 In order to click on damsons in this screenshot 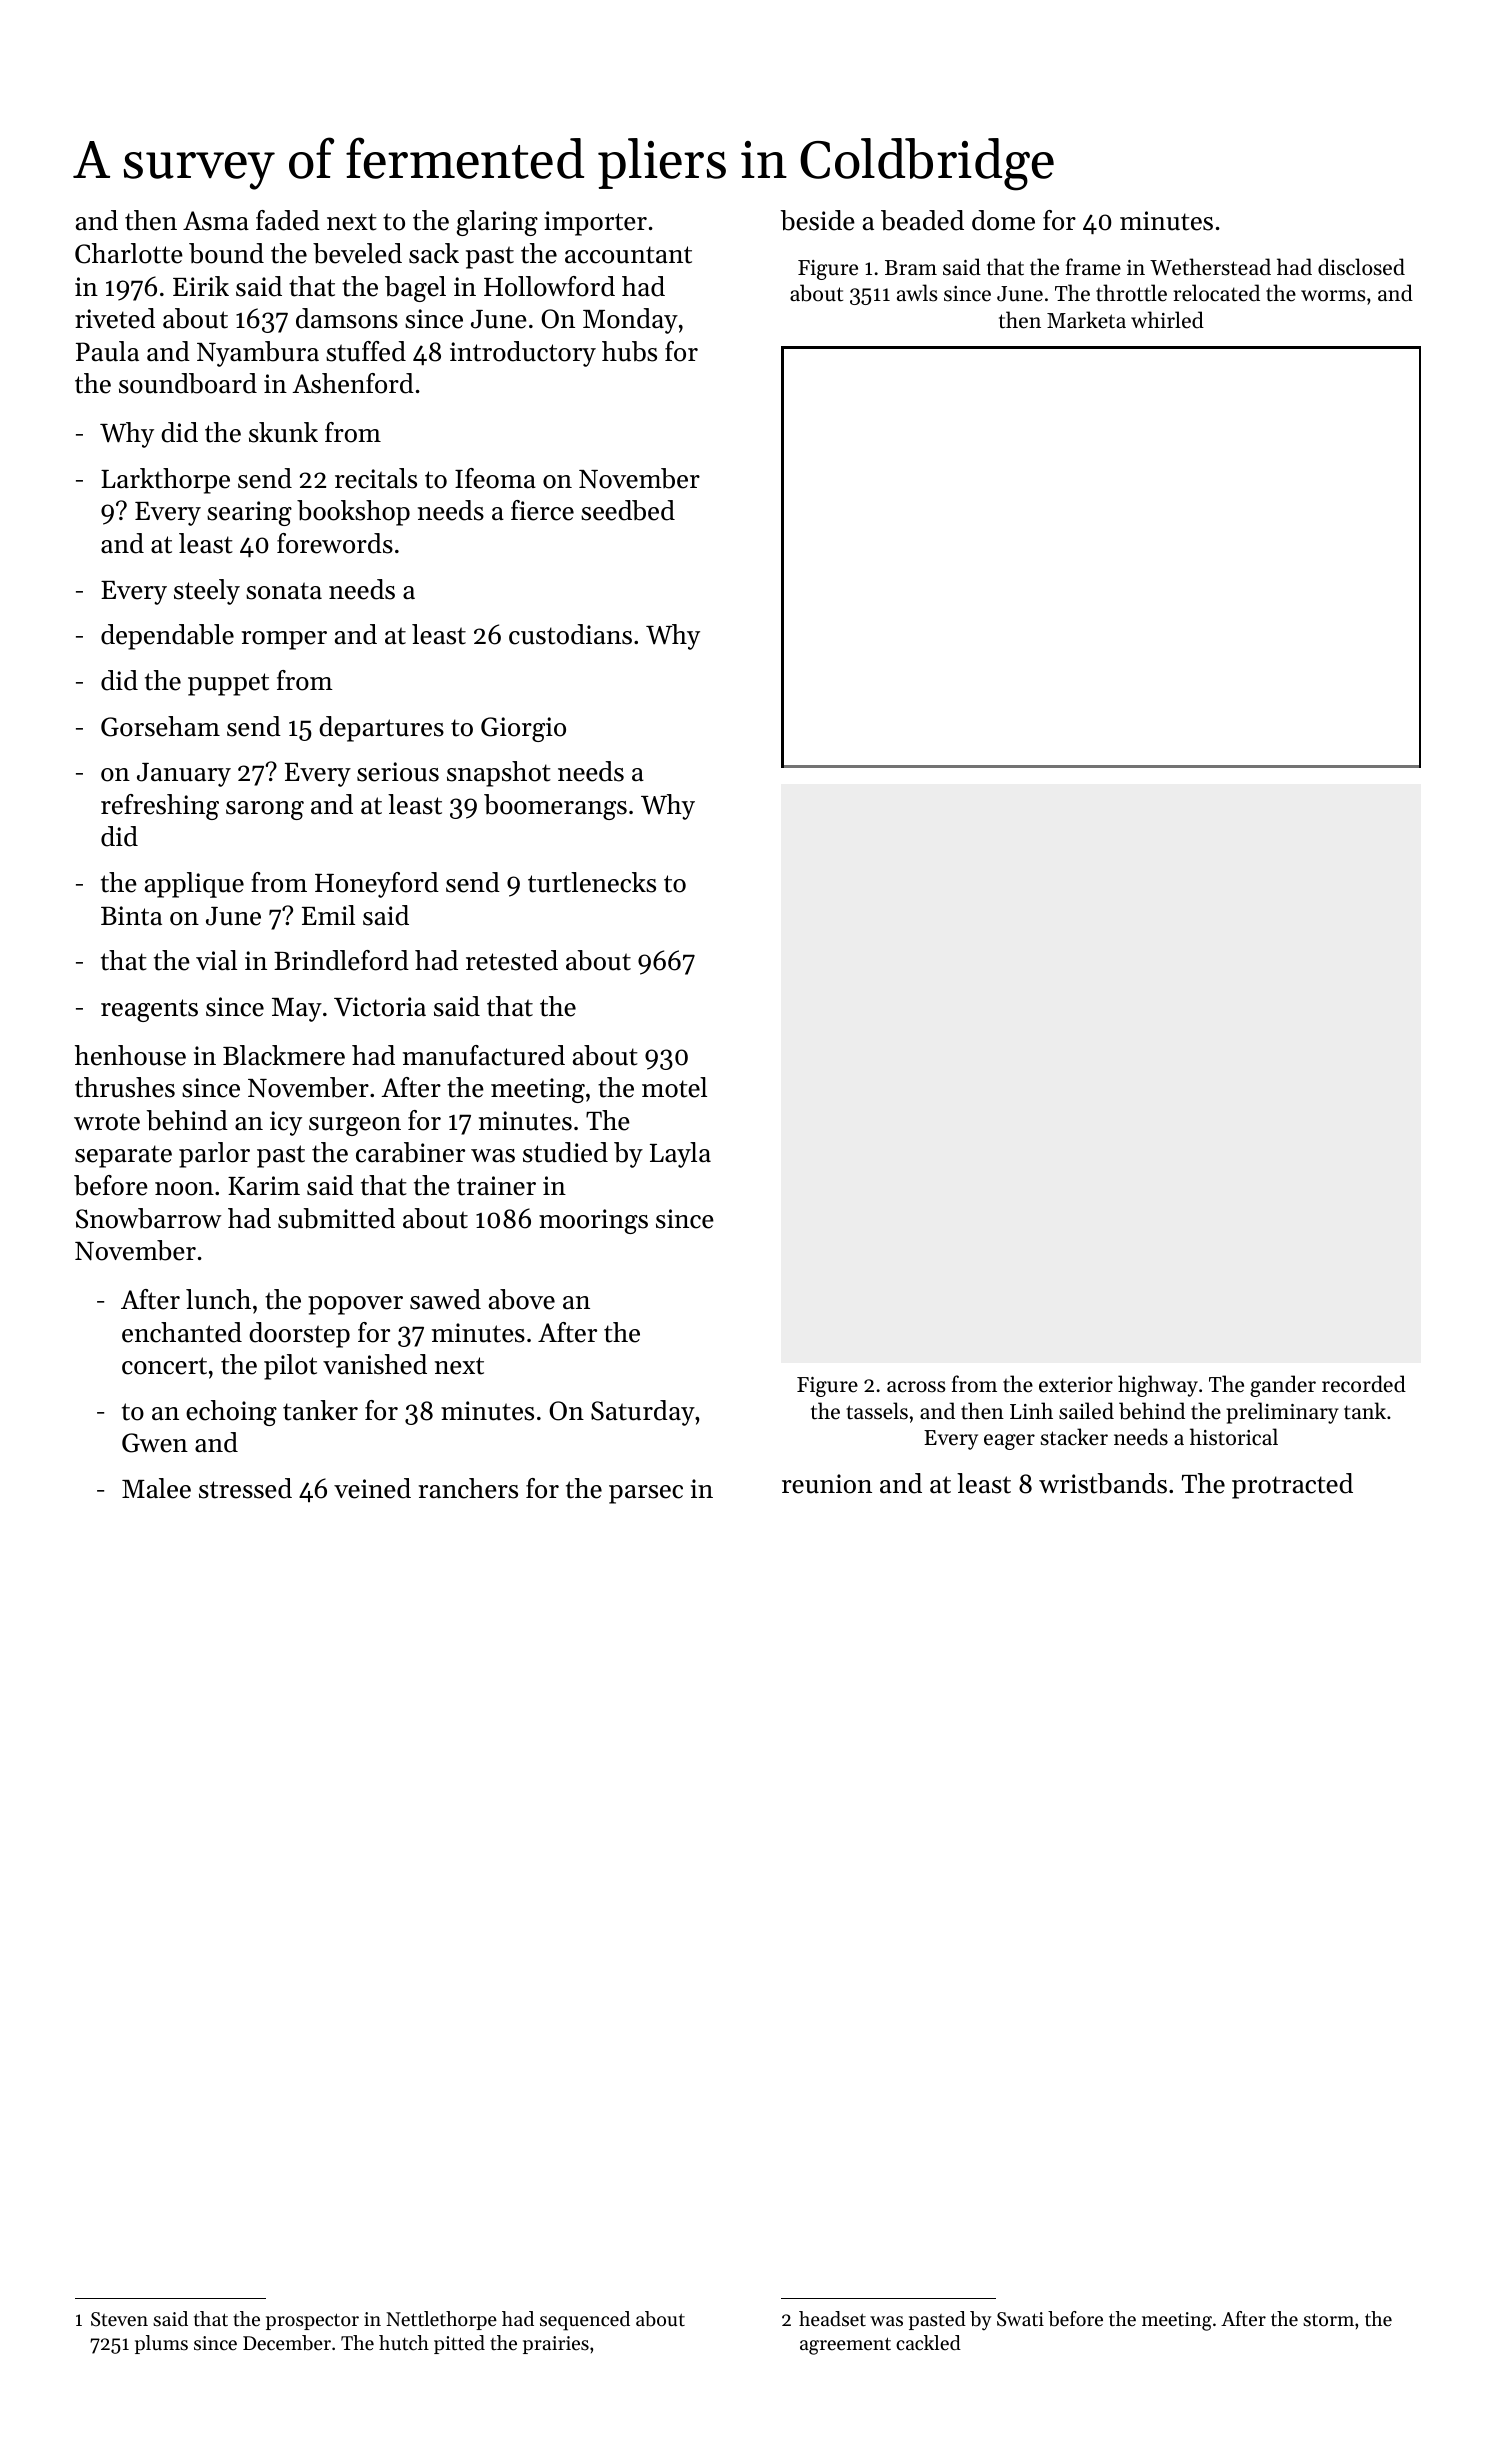, I will do `click(347, 318)`.
